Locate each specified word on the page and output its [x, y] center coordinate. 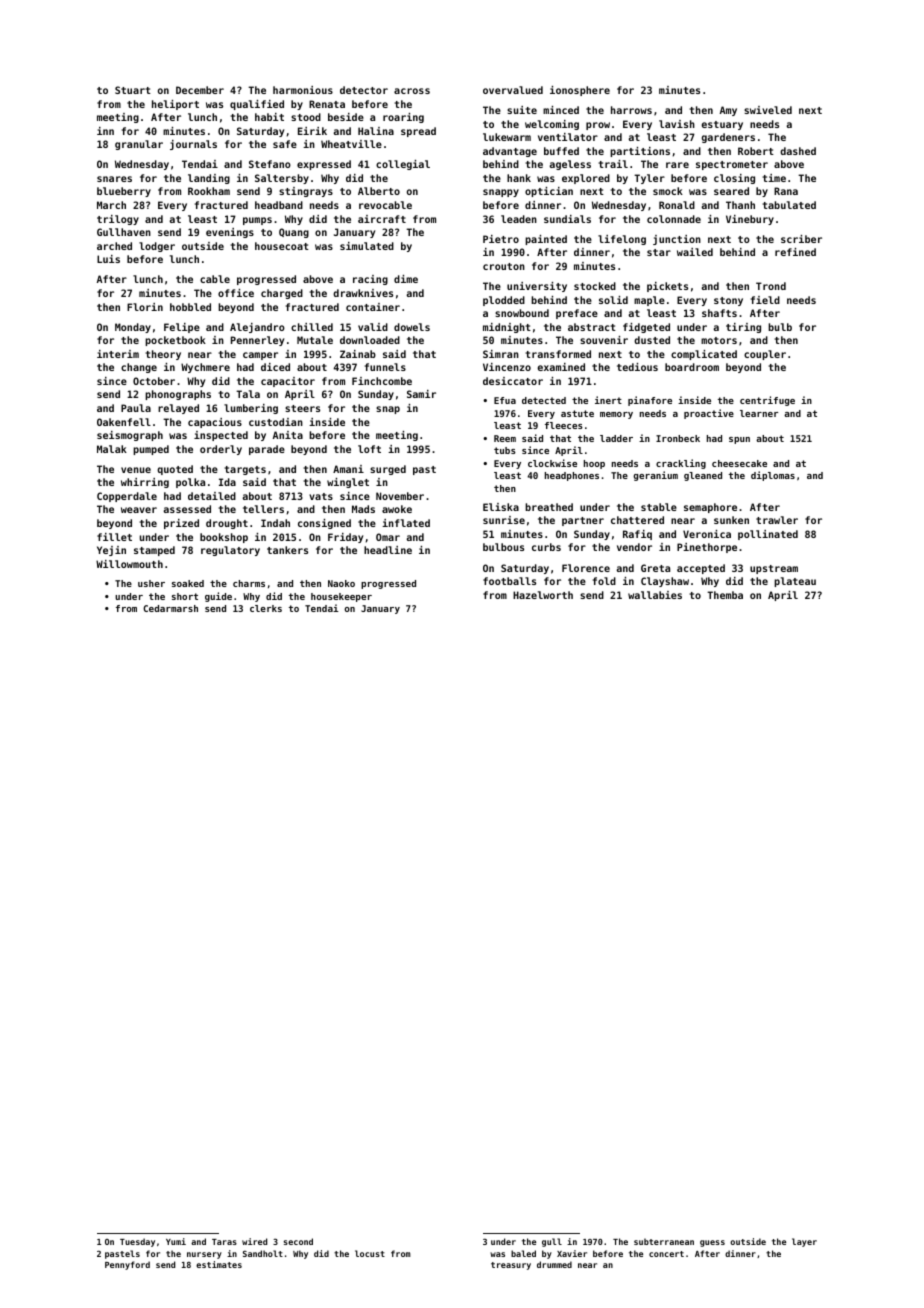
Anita [288, 435]
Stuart [133, 90]
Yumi [176, 1241]
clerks [266, 608]
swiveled [768, 110]
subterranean [664, 1241]
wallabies [655, 595]
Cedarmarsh [170, 608]
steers [302, 408]
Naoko [341, 583]
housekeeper [341, 597]
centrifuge [767, 401]
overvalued [513, 90]
